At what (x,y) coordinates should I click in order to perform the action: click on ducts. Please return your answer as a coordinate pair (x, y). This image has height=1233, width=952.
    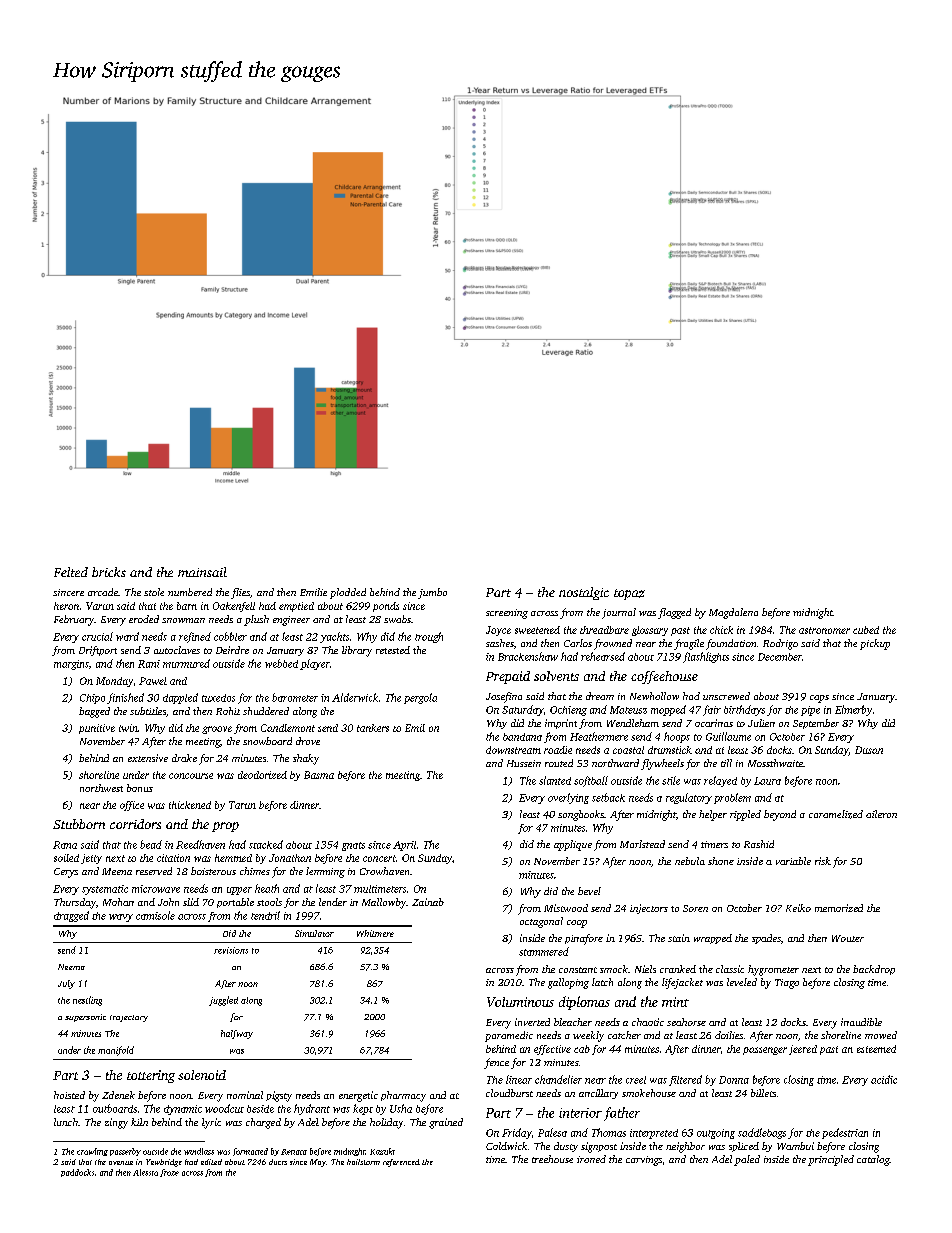
    Looking at the image, I should click on (278, 1162).
